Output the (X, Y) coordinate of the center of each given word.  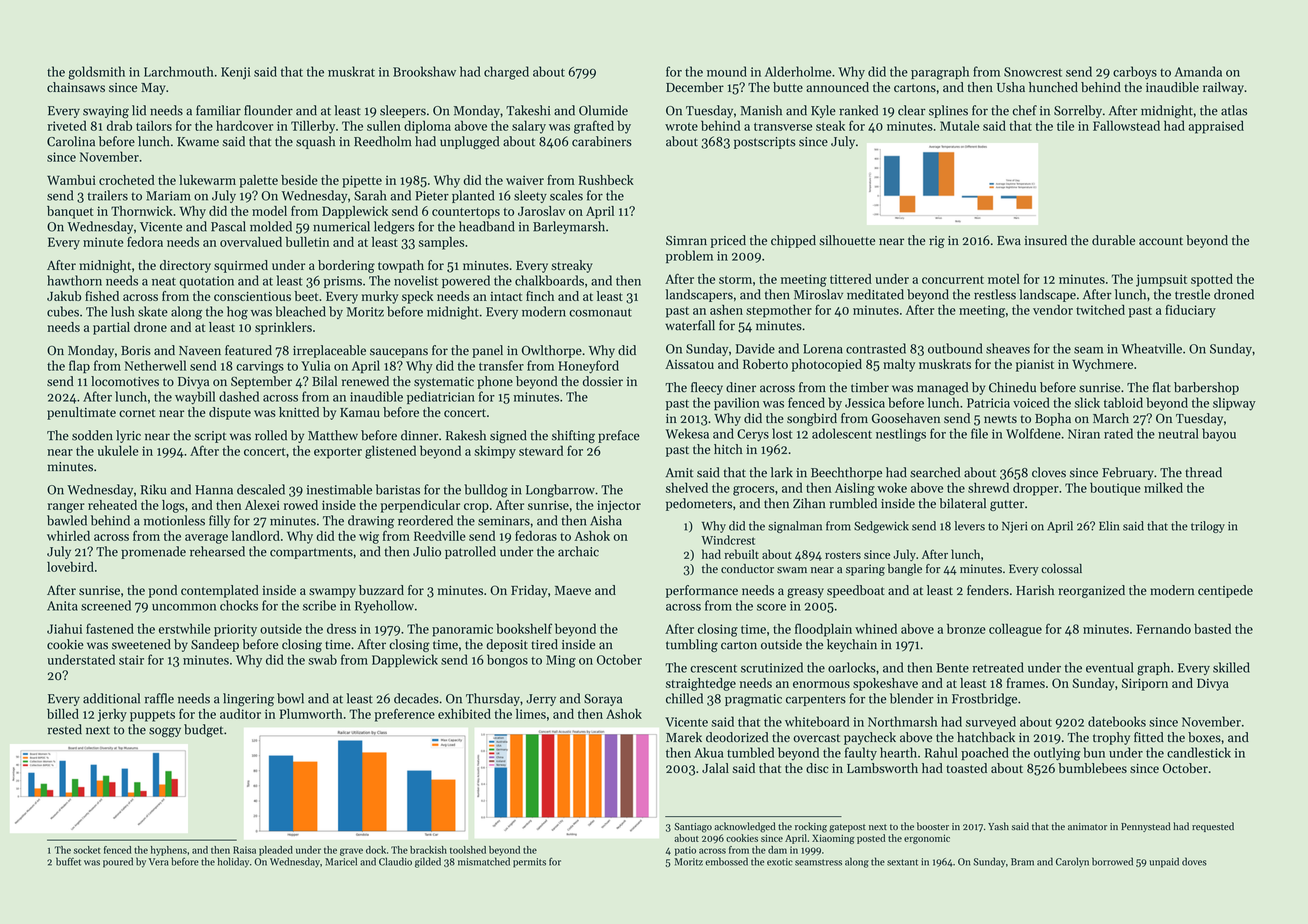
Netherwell (155, 365)
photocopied (827, 365)
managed (942, 388)
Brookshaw (424, 71)
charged (506, 73)
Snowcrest (1033, 72)
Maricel (341, 861)
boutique (1115, 489)
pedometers (699, 504)
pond (163, 591)
